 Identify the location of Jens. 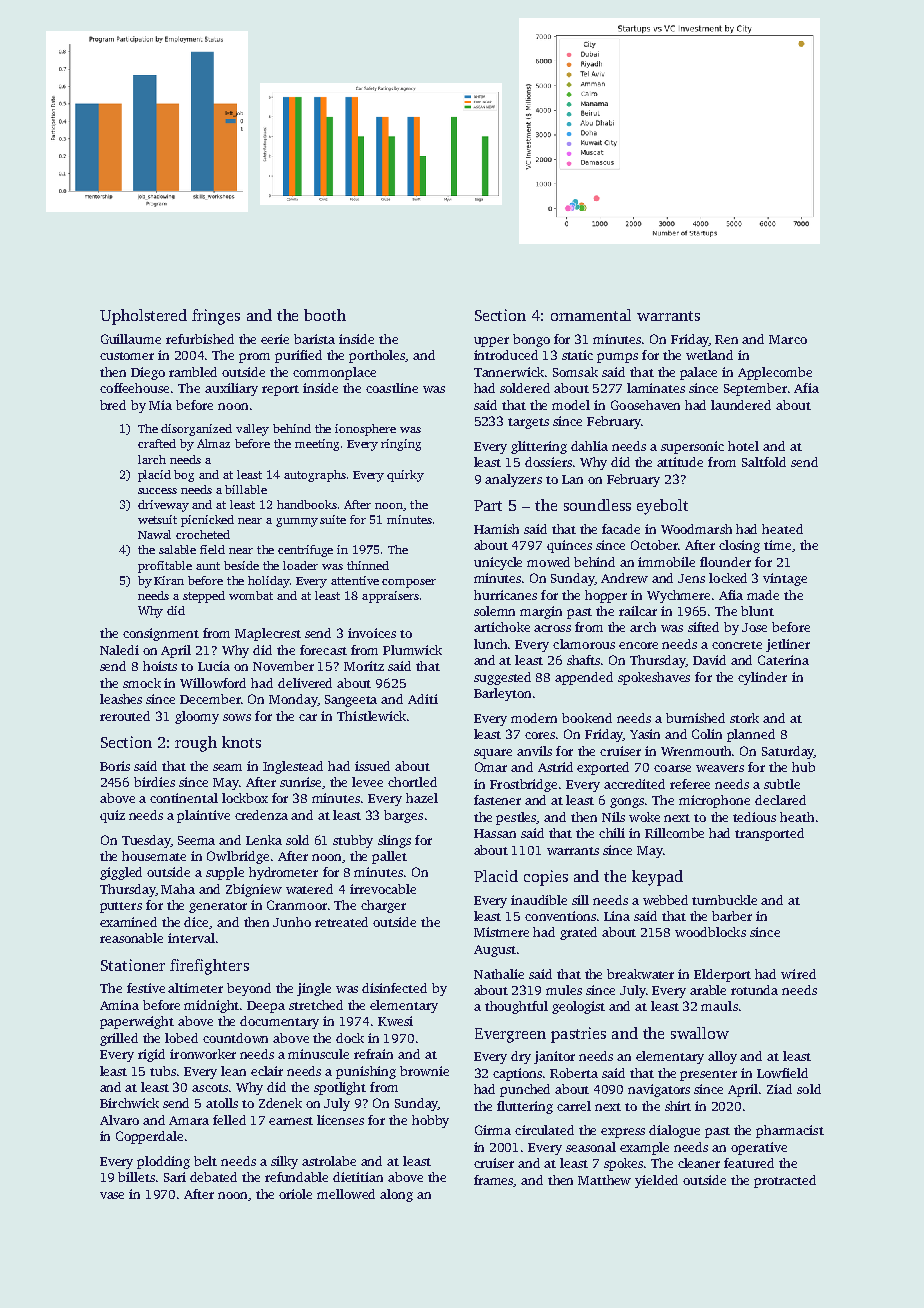
(691, 578).
